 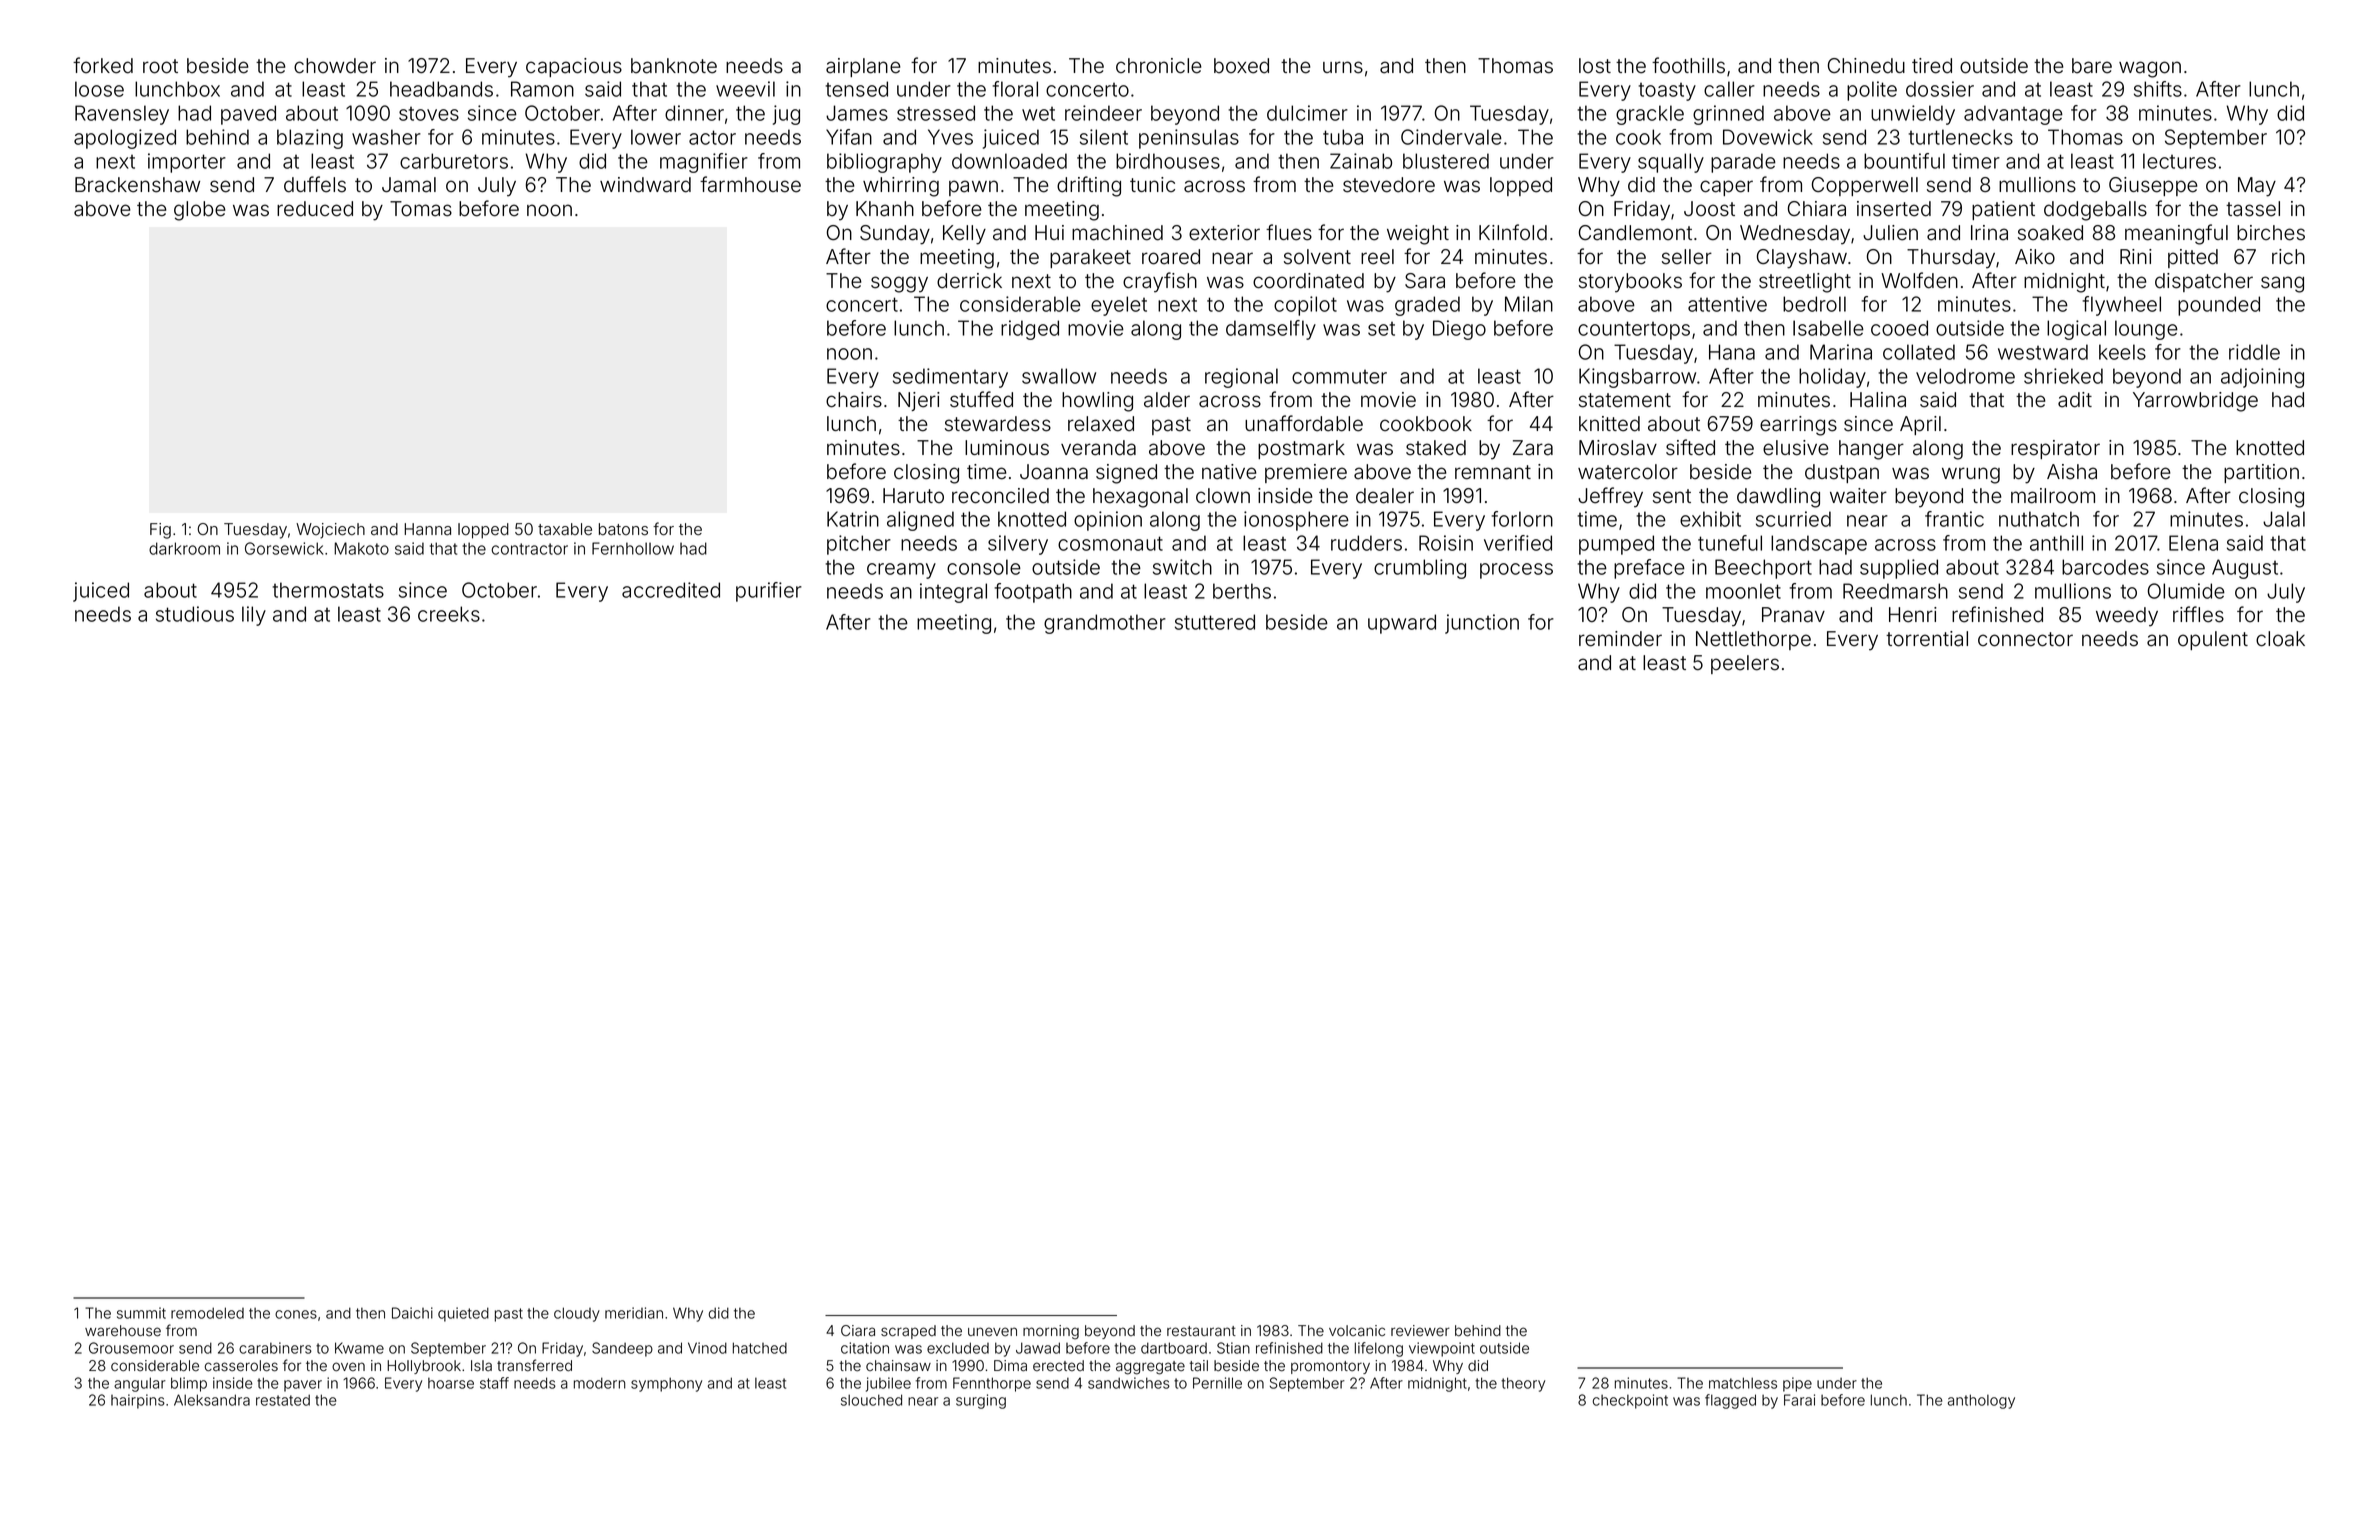 What do you see at coordinates (1018, 545) in the screenshot?
I see `silvery` at bounding box center [1018, 545].
